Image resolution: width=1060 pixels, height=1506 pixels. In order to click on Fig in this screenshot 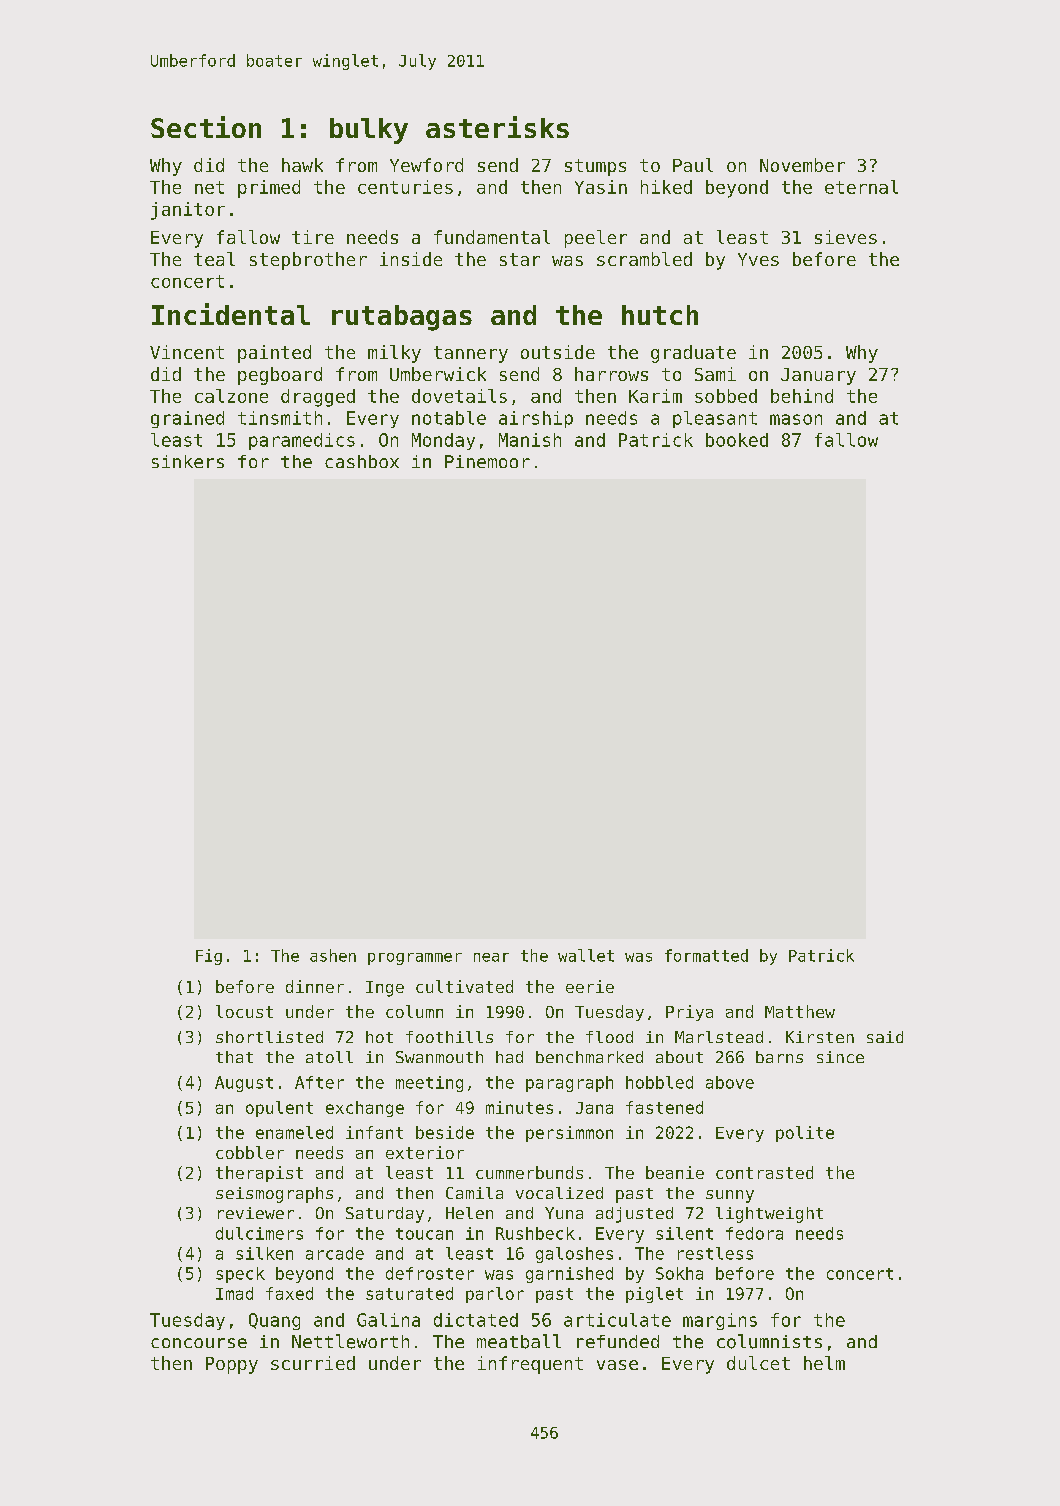, I will do `click(209, 957)`.
